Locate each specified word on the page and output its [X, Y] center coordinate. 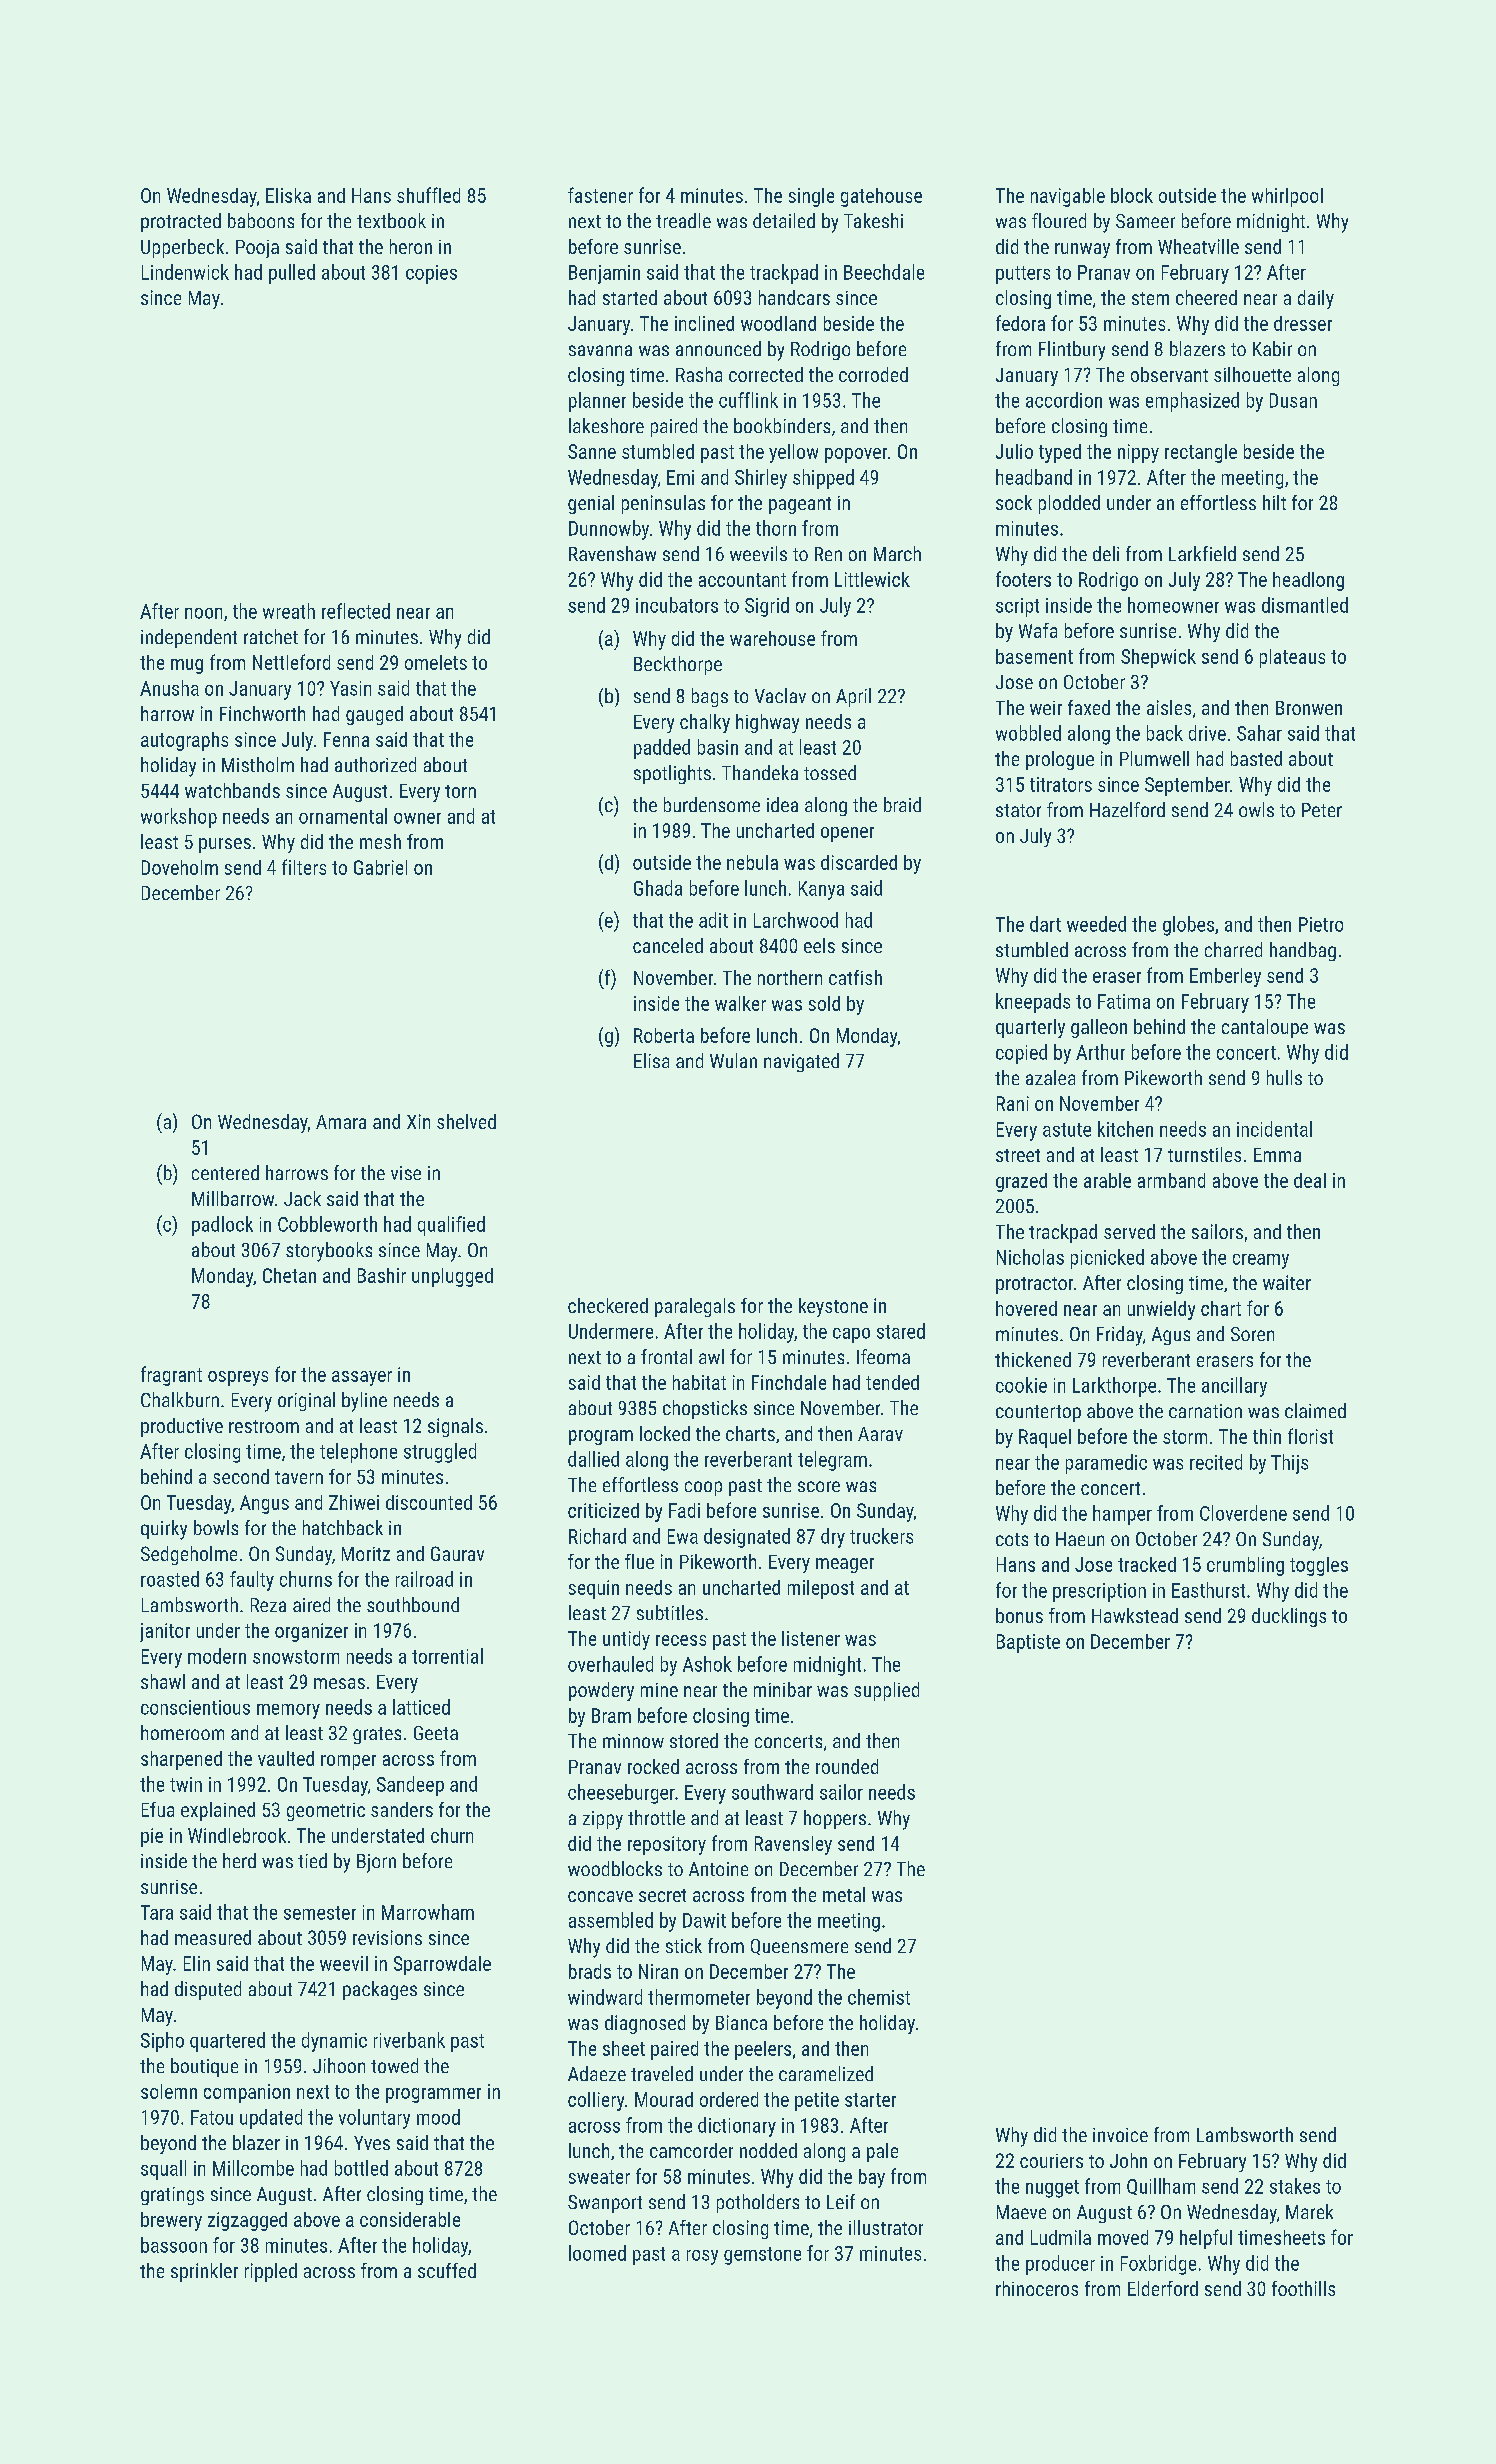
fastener [600, 195]
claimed [1315, 1410]
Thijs [1289, 1464]
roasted [170, 1579]
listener [811, 1638]
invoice [1120, 2135]
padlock [222, 1226]
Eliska [288, 195]
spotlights [672, 774]
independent [189, 638]
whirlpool [1287, 197]
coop [703, 1488]
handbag [1303, 951]
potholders [758, 2203]
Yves [372, 2143]
